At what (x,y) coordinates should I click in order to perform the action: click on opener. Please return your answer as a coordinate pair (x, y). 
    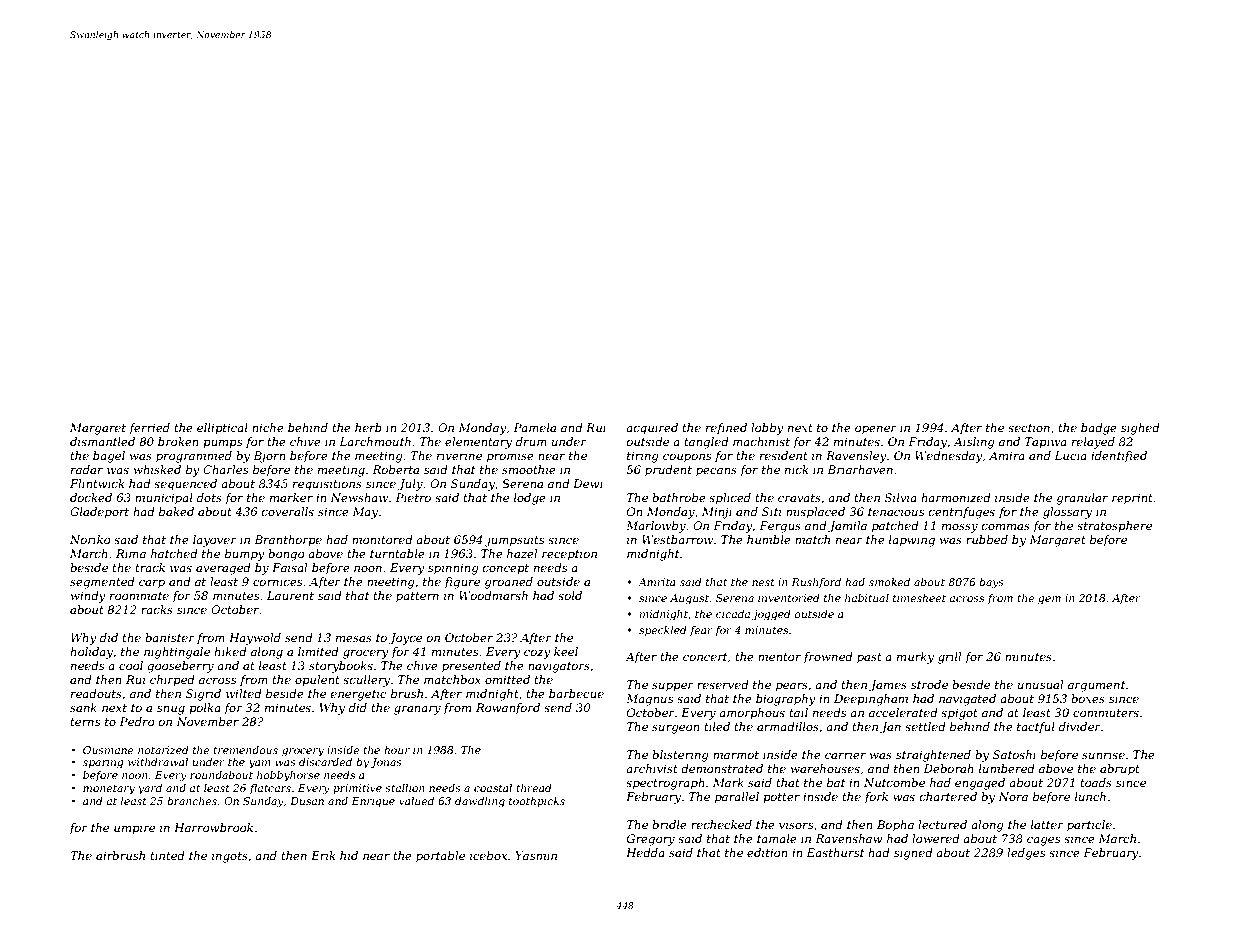
    Looking at the image, I should click on (876, 430).
